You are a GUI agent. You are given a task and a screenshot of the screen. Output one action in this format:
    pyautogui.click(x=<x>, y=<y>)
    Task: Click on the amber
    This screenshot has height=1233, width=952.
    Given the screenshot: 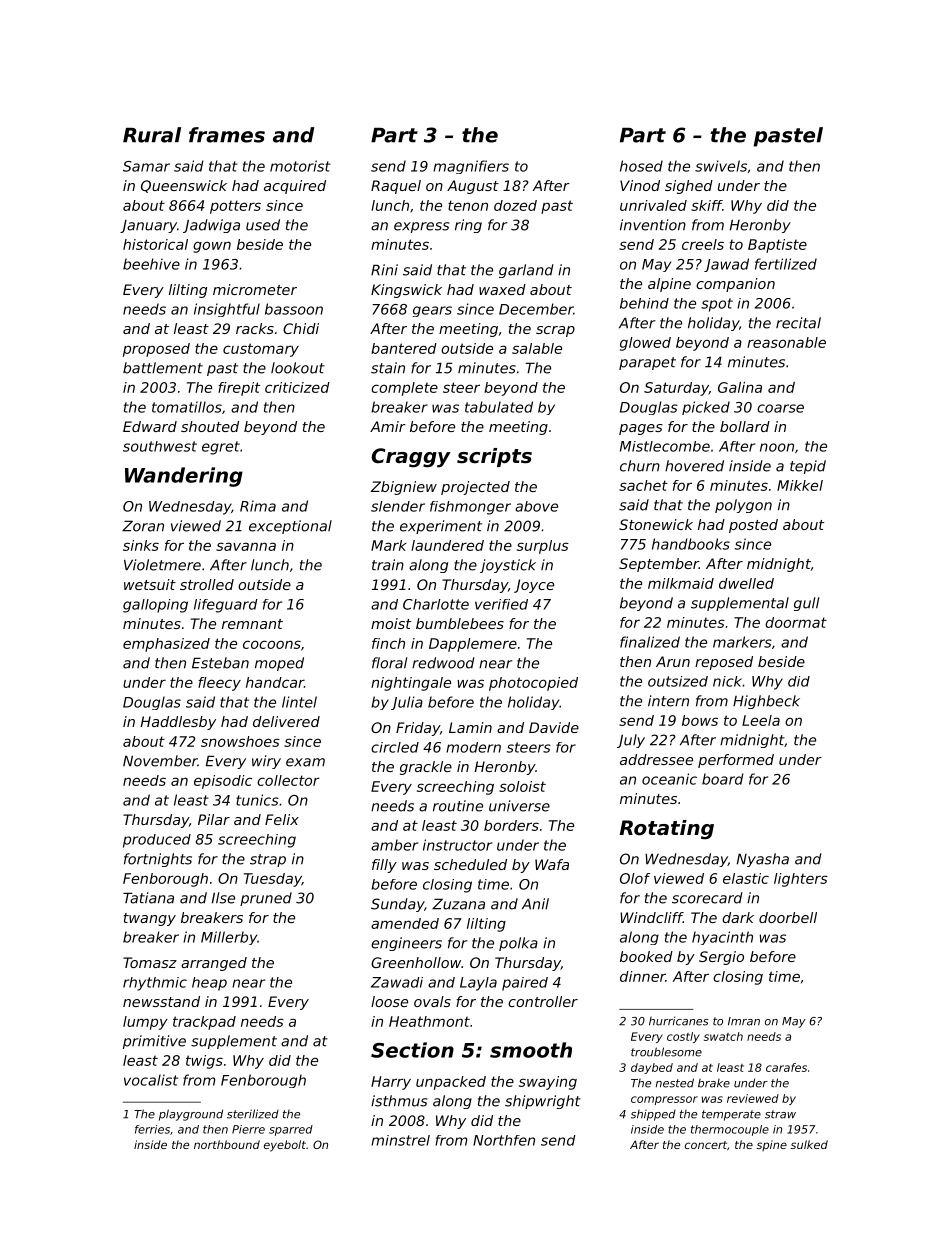 What is the action you would take?
    pyautogui.click(x=394, y=845)
